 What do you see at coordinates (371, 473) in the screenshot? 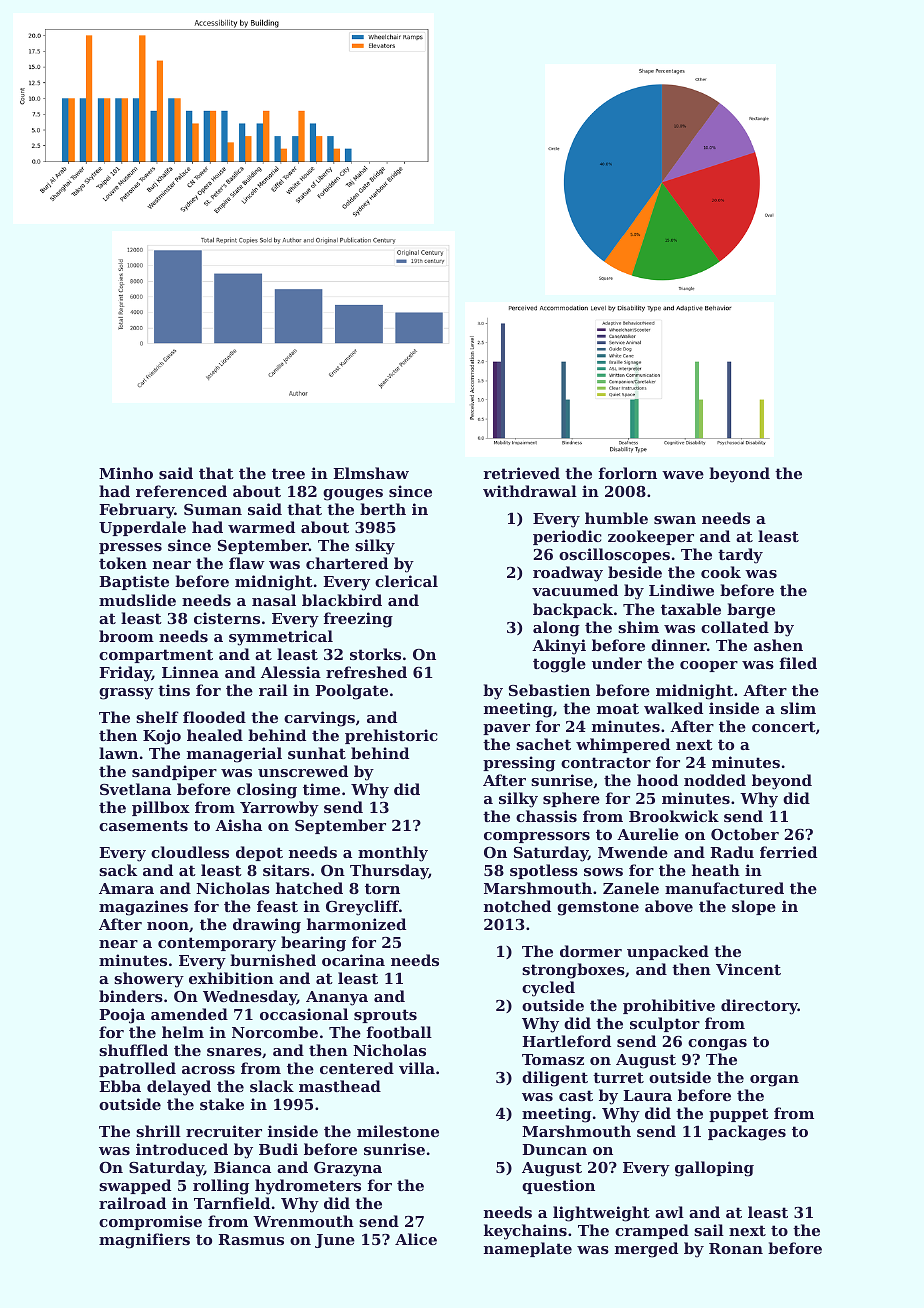
I see `Elmshaw` at bounding box center [371, 473].
